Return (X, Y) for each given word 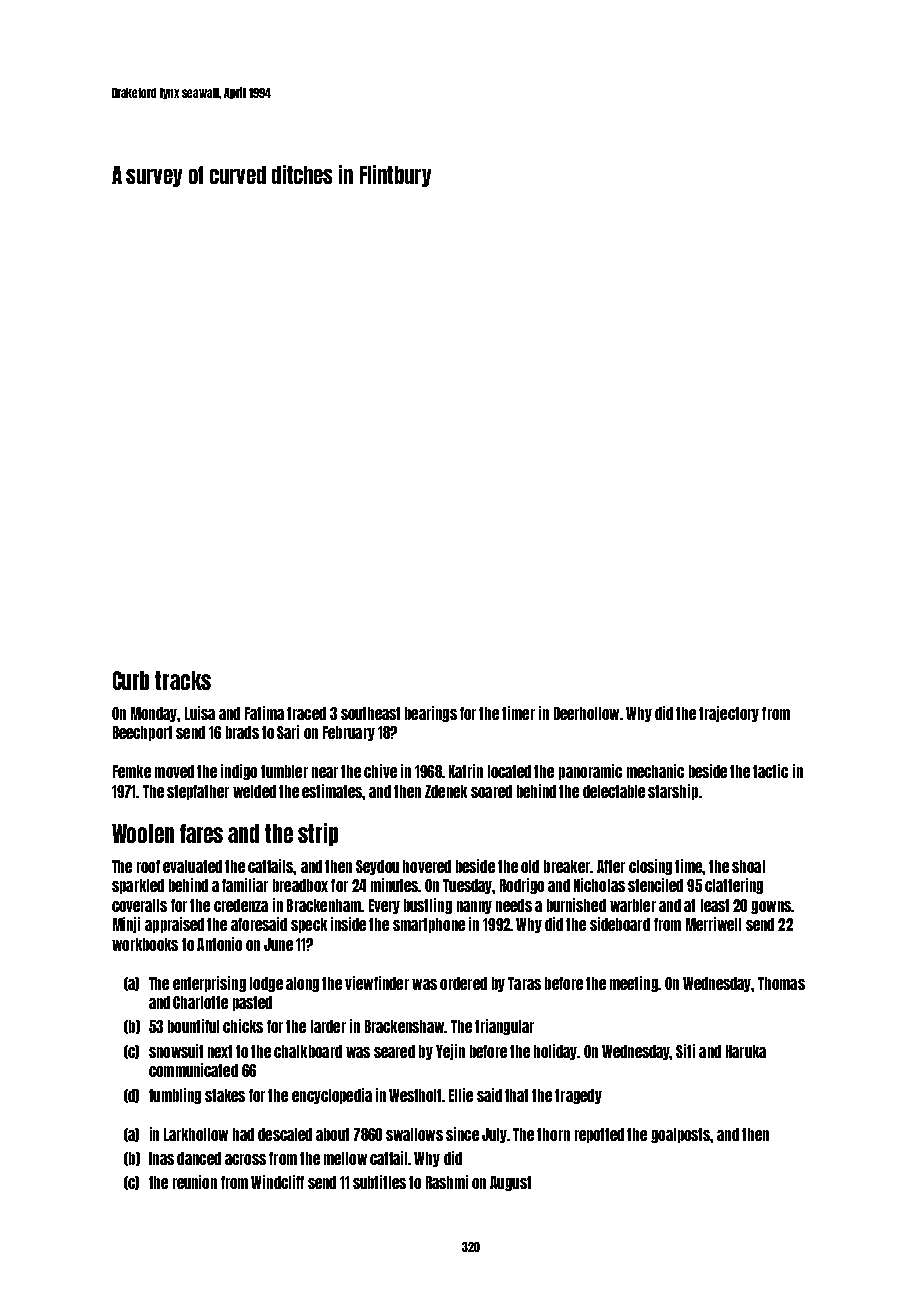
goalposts (680, 1135)
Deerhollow (586, 713)
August (510, 1183)
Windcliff (277, 1182)
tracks (183, 680)
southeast (370, 713)
